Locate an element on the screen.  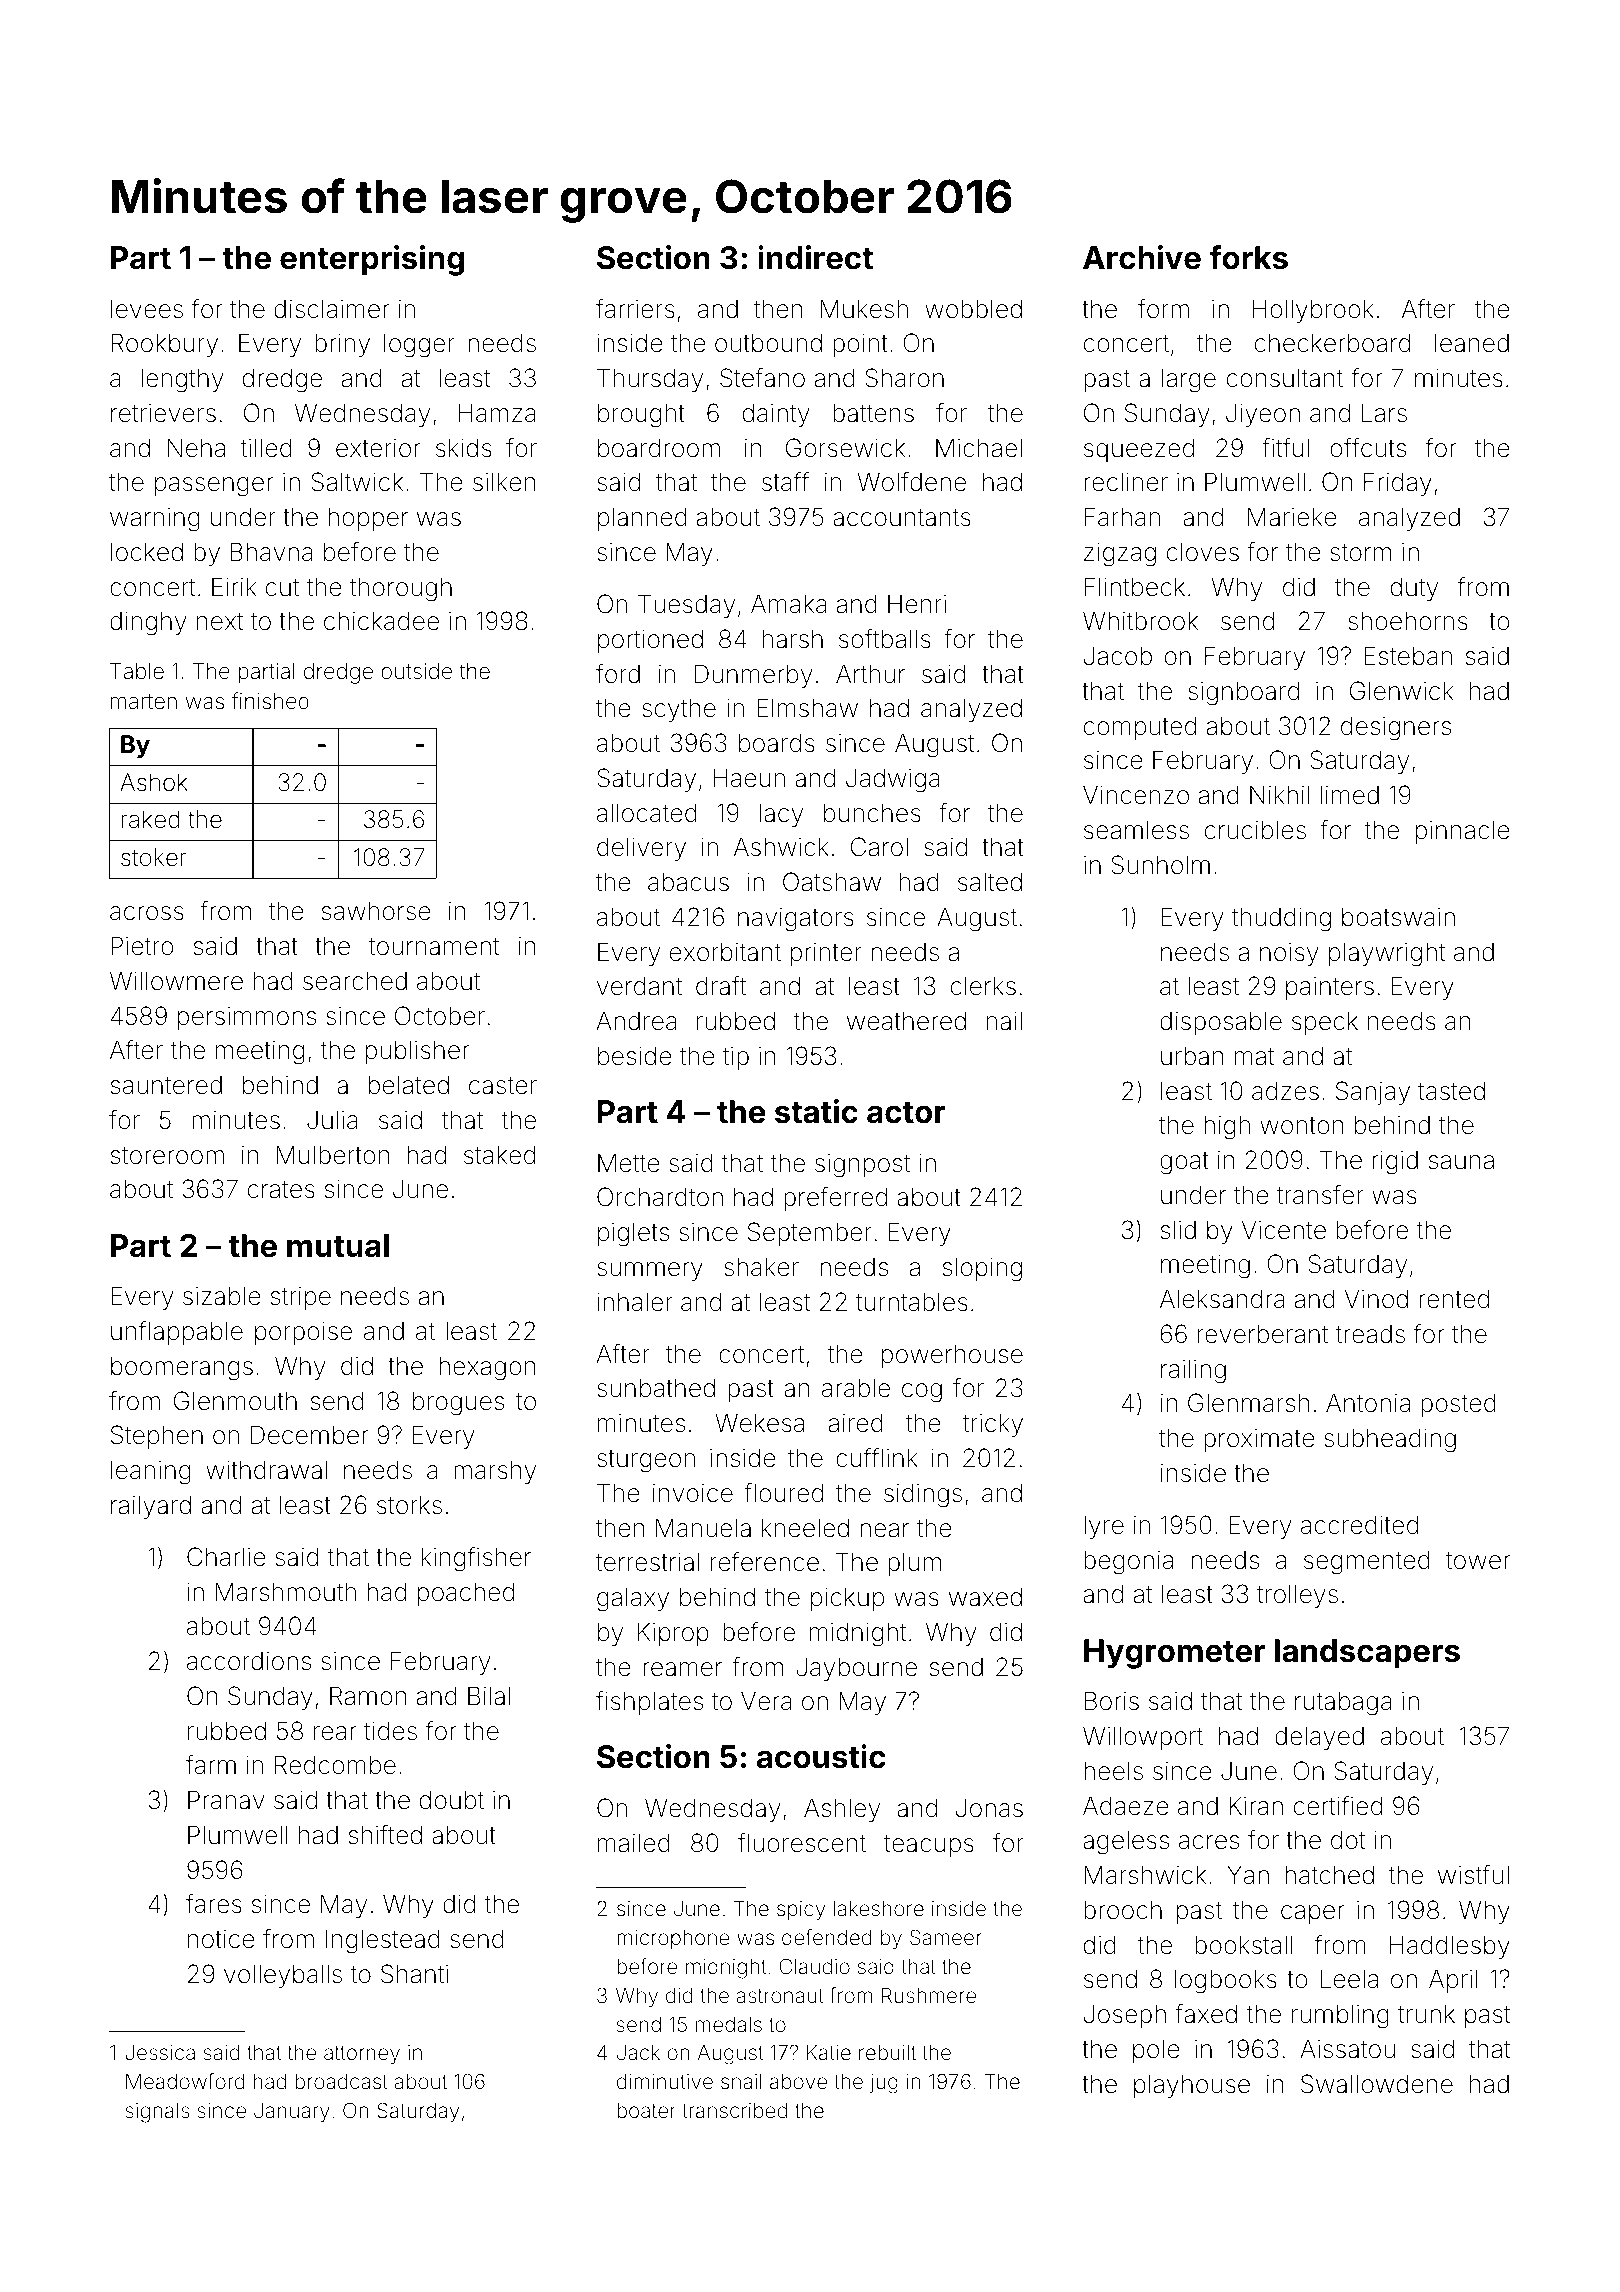
Haeun is located at coordinates (749, 778).
